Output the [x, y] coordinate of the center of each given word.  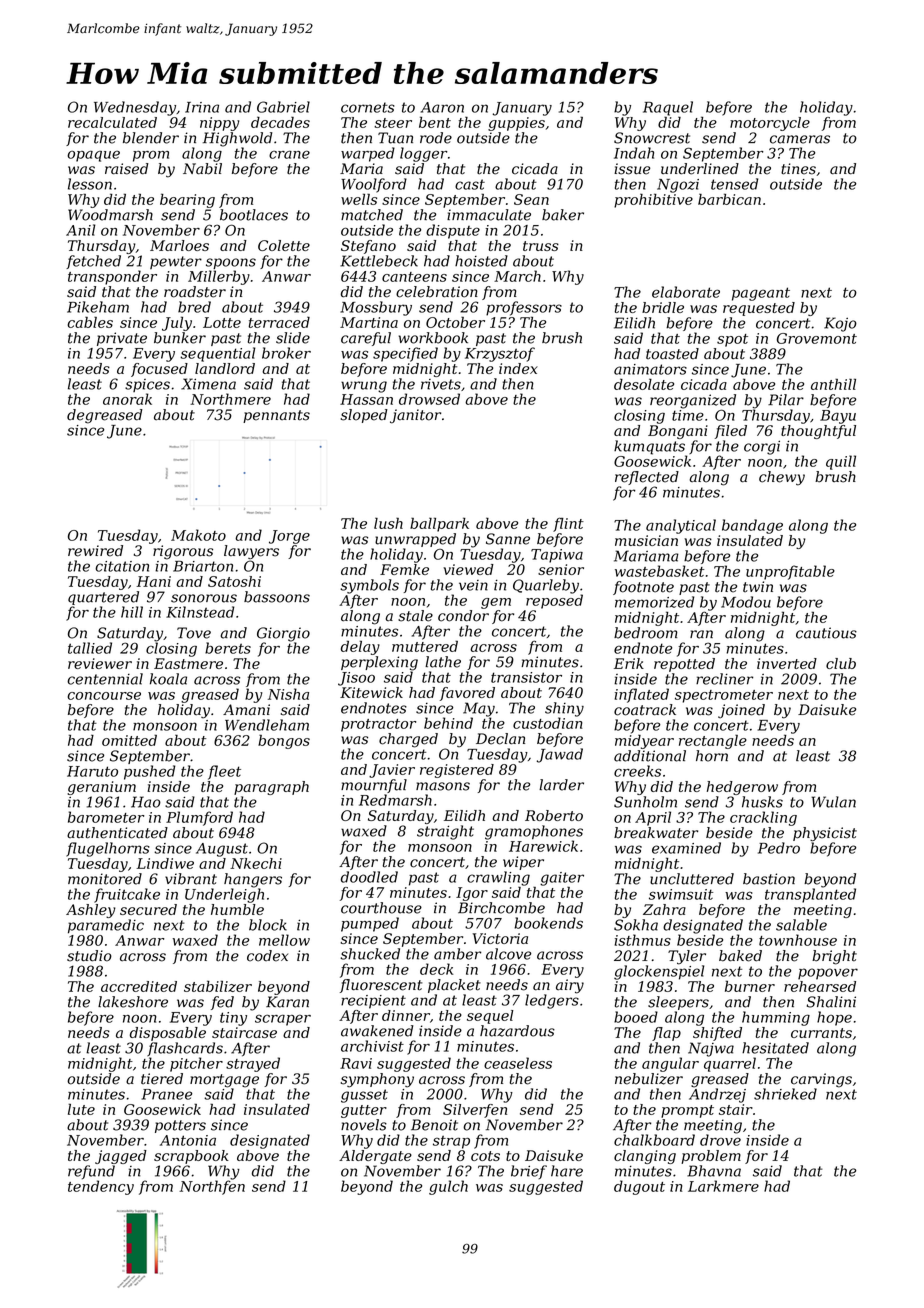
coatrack [645, 710]
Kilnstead [200, 612]
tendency [101, 1187]
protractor [378, 725]
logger [423, 154]
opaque [93, 156]
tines [798, 169]
